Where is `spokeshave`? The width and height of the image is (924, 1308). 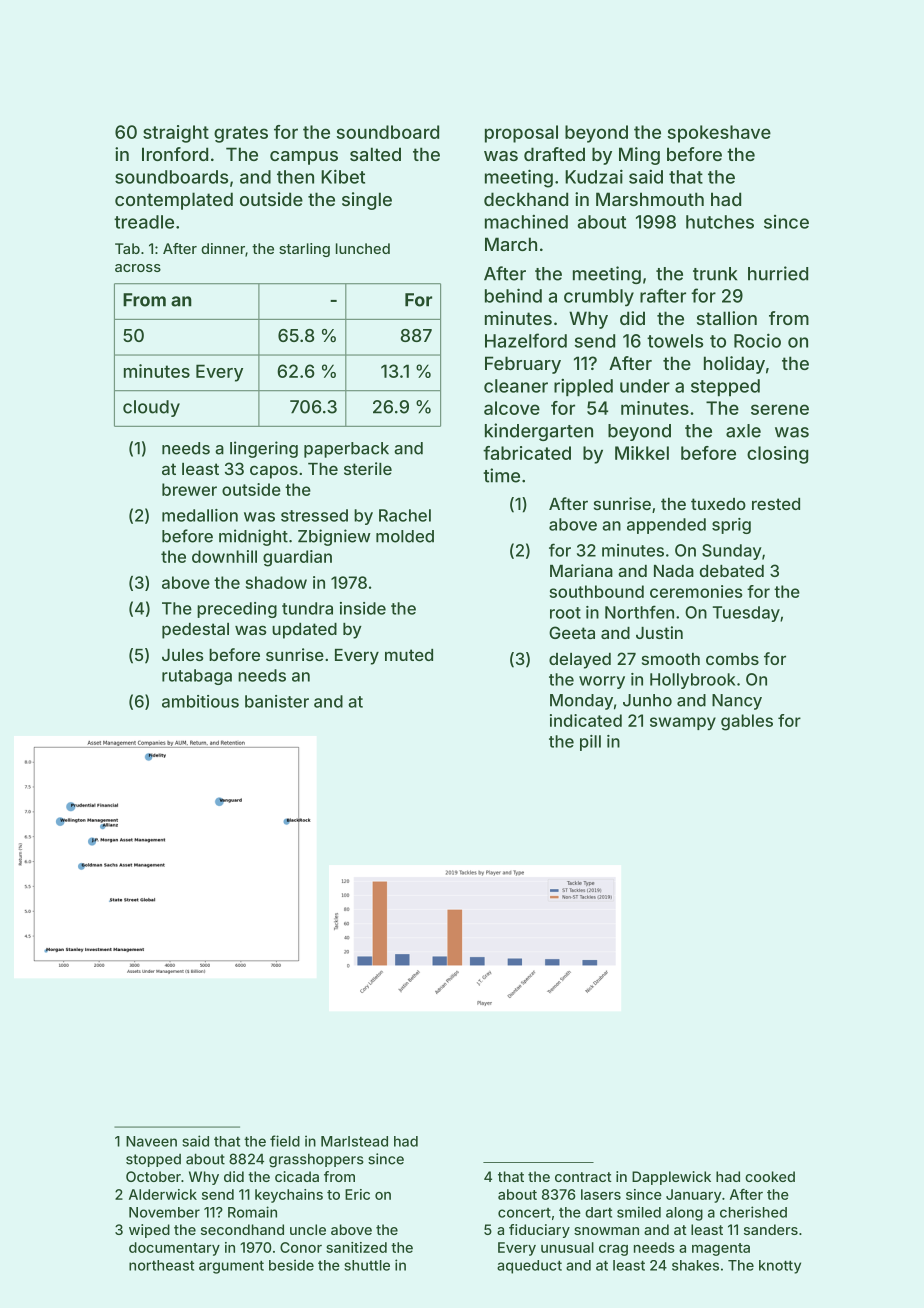 spokeshave is located at coordinates (719, 134).
